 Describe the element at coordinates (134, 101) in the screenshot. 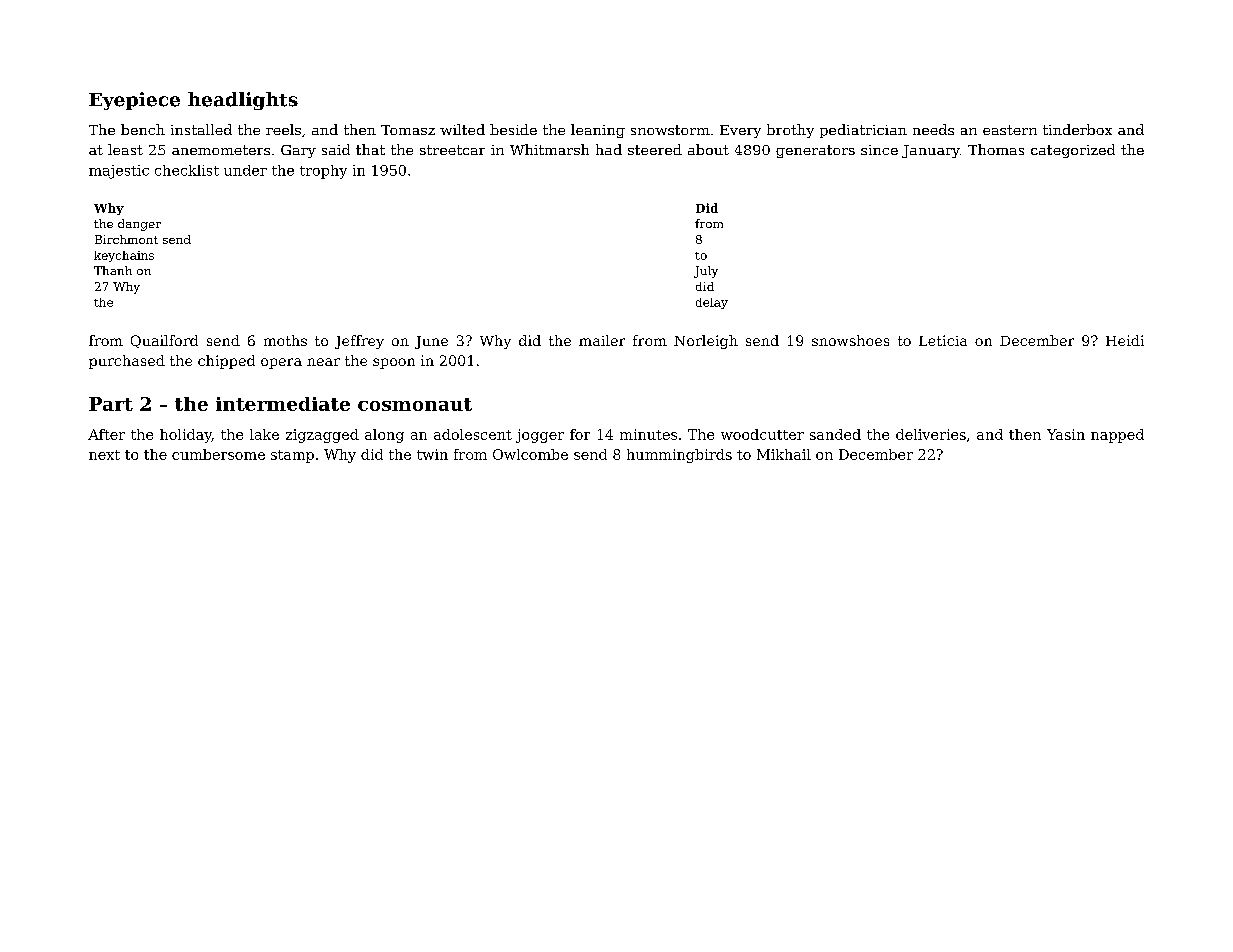

I see `Eyepiece` at that location.
